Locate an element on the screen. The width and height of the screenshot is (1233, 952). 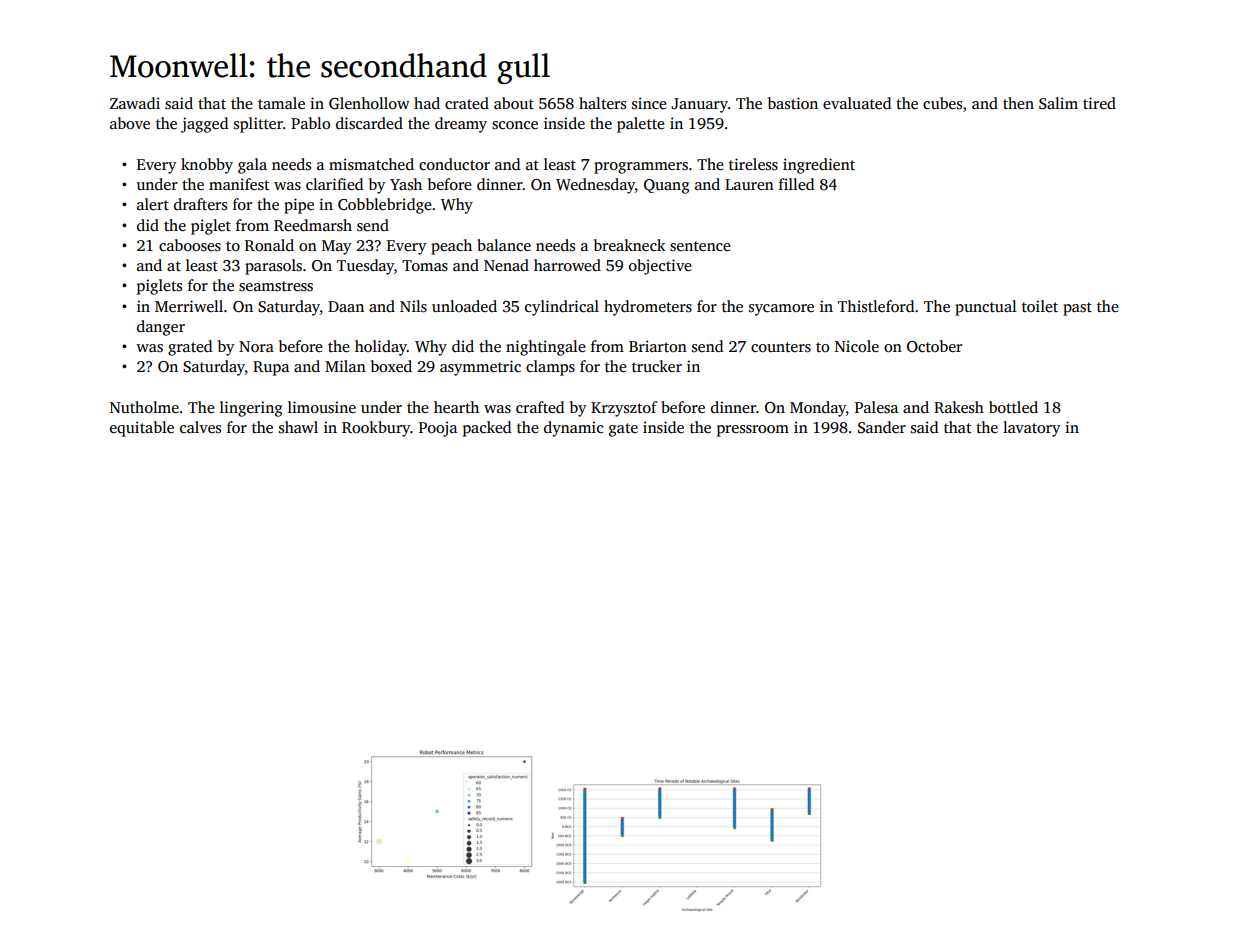
Lauren is located at coordinates (749, 184).
